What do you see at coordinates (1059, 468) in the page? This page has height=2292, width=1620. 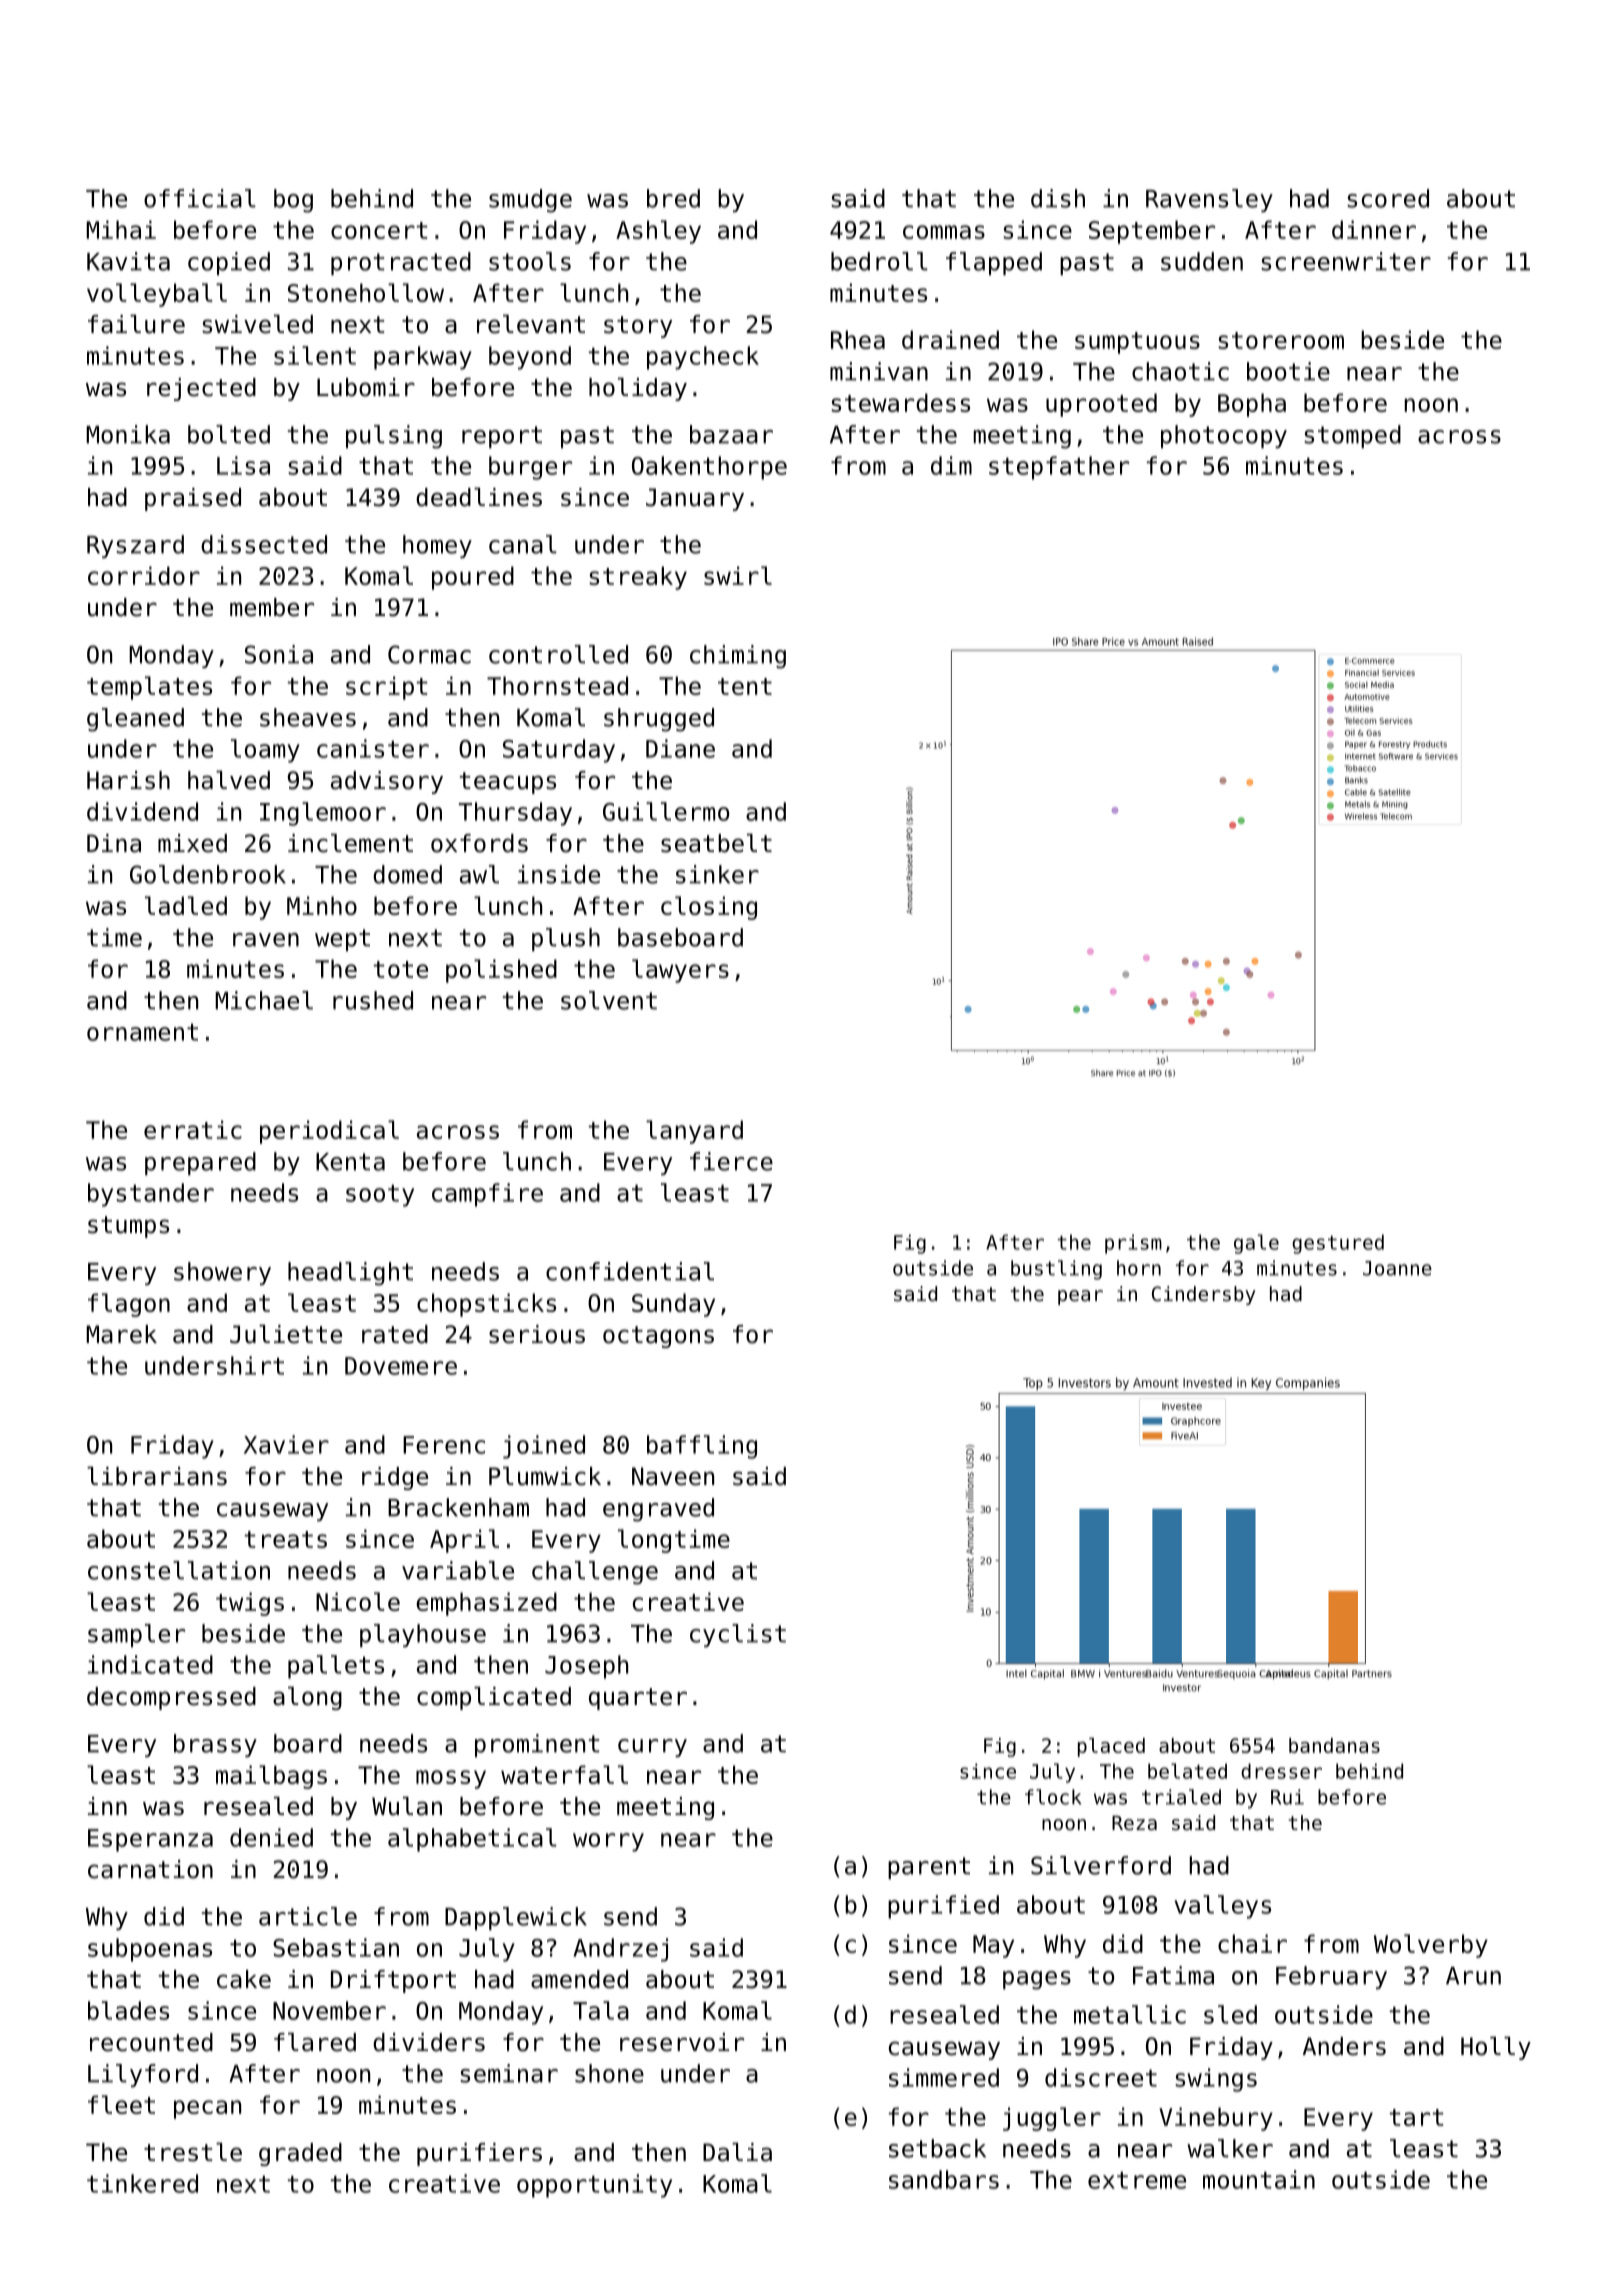 I see `stepfather` at bounding box center [1059, 468].
